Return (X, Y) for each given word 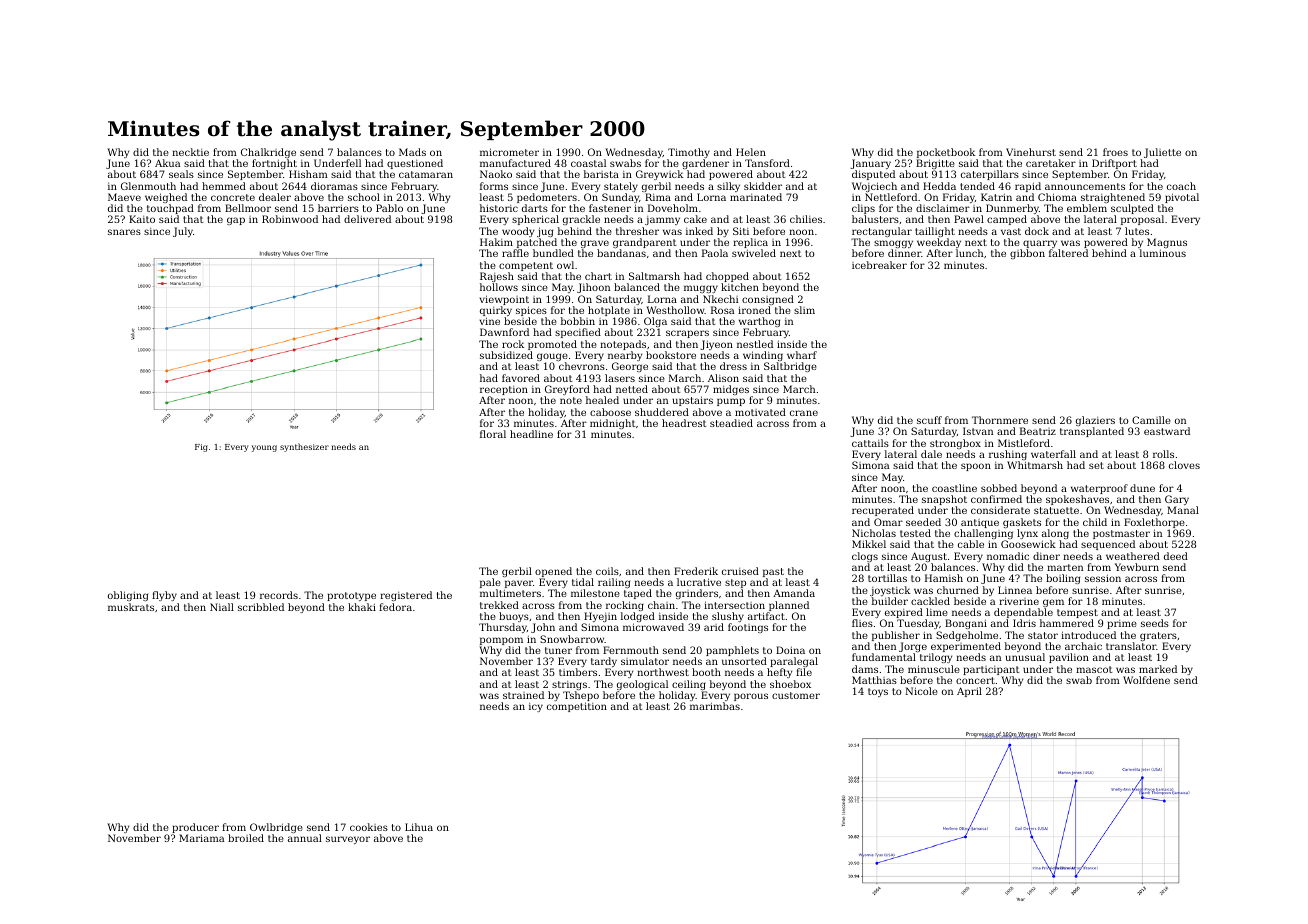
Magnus (1167, 243)
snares (124, 232)
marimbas (715, 706)
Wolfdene (1146, 680)
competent (526, 266)
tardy (604, 663)
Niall (222, 607)
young (264, 448)
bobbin (578, 321)
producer (195, 828)
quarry (1041, 245)
